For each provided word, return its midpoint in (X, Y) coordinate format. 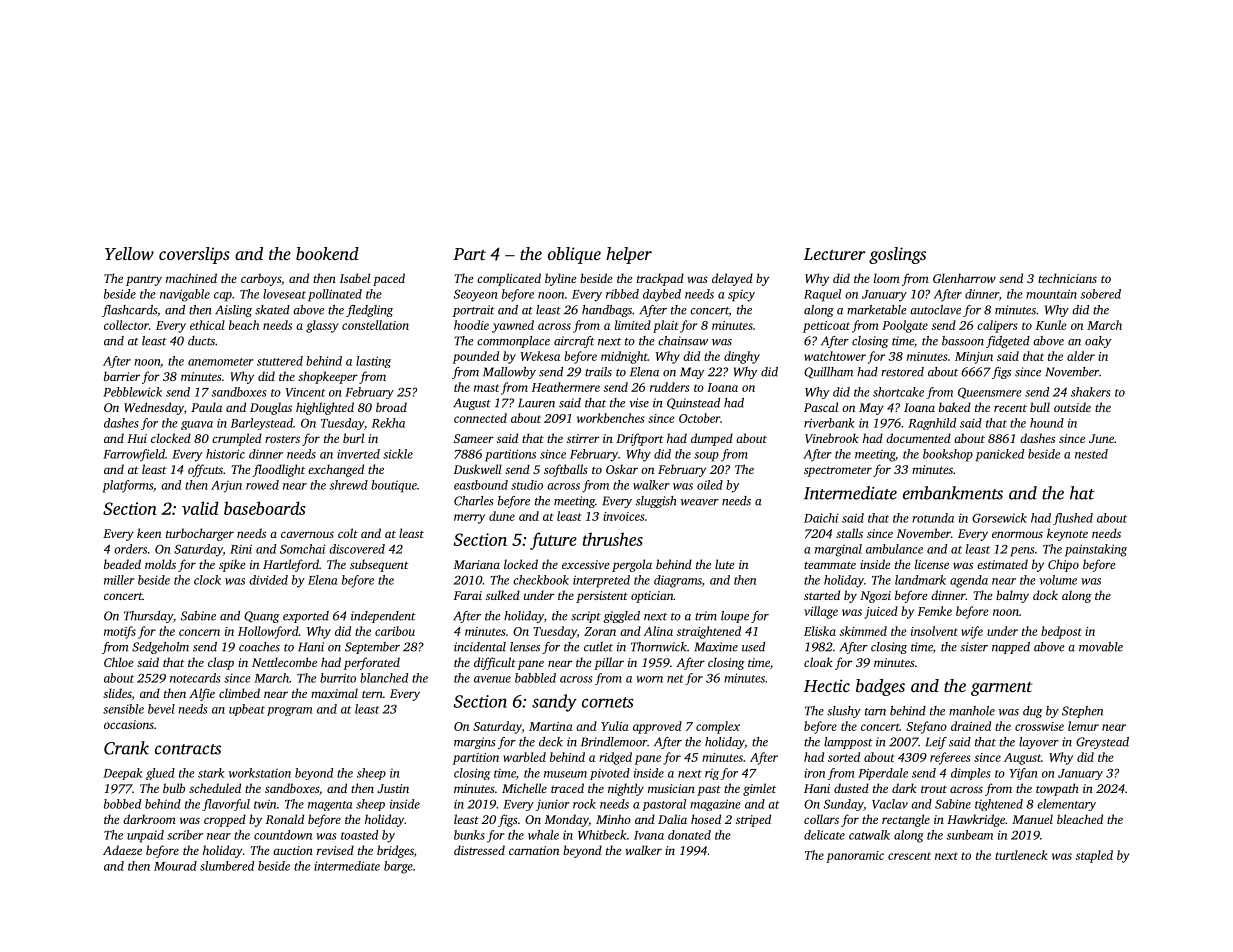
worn (649, 679)
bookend (327, 253)
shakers (1090, 392)
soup (706, 457)
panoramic (855, 857)
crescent (909, 856)
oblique (574, 255)
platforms (128, 486)
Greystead (1102, 743)
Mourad (175, 866)
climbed (239, 693)
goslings (897, 255)
